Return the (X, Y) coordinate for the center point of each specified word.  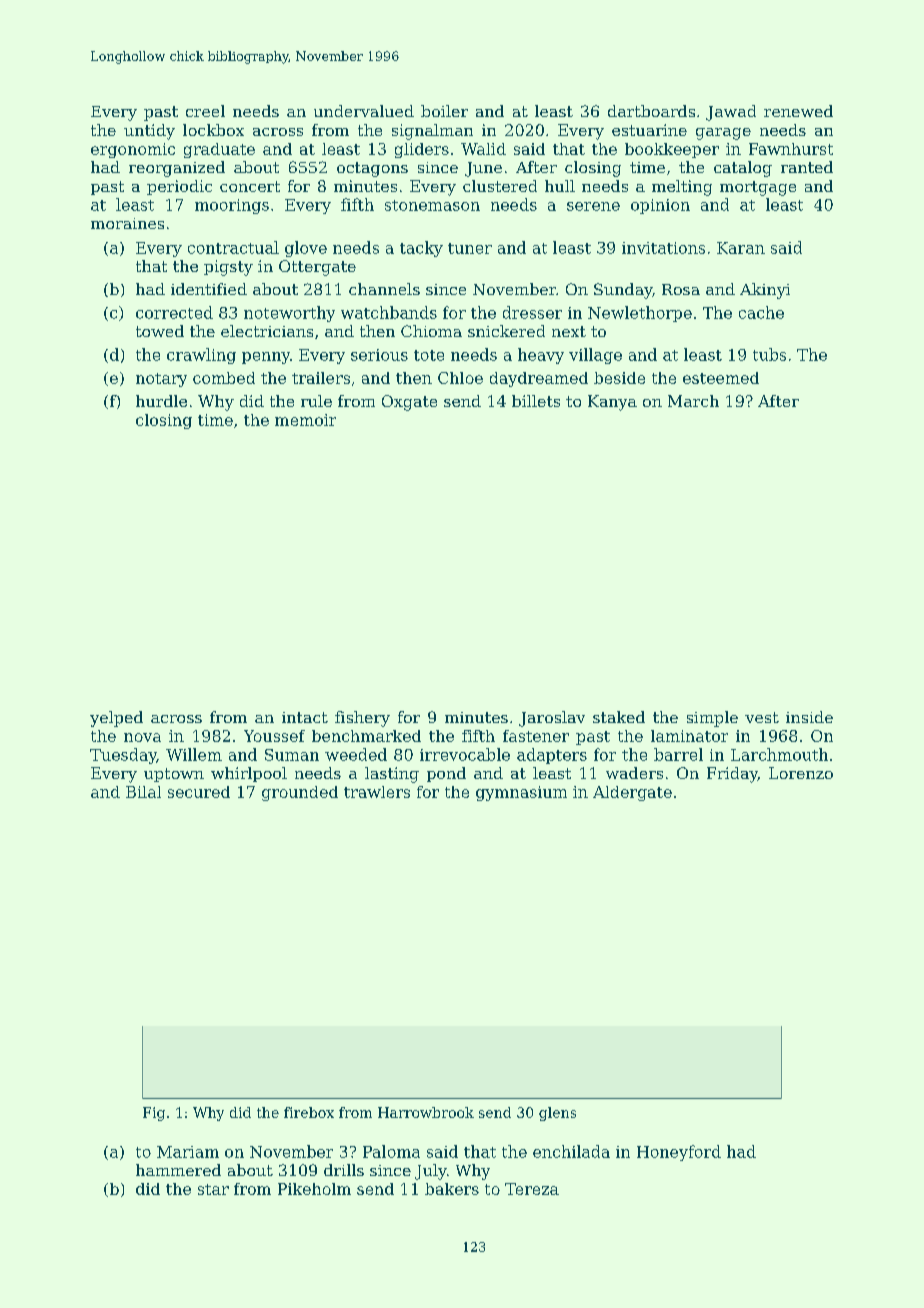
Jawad (731, 113)
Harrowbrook (426, 1112)
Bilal (143, 792)
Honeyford (679, 1153)
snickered (506, 331)
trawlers (377, 792)
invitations (663, 248)
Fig (154, 1114)
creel (205, 111)
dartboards (651, 111)
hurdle (161, 401)
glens (557, 1114)
